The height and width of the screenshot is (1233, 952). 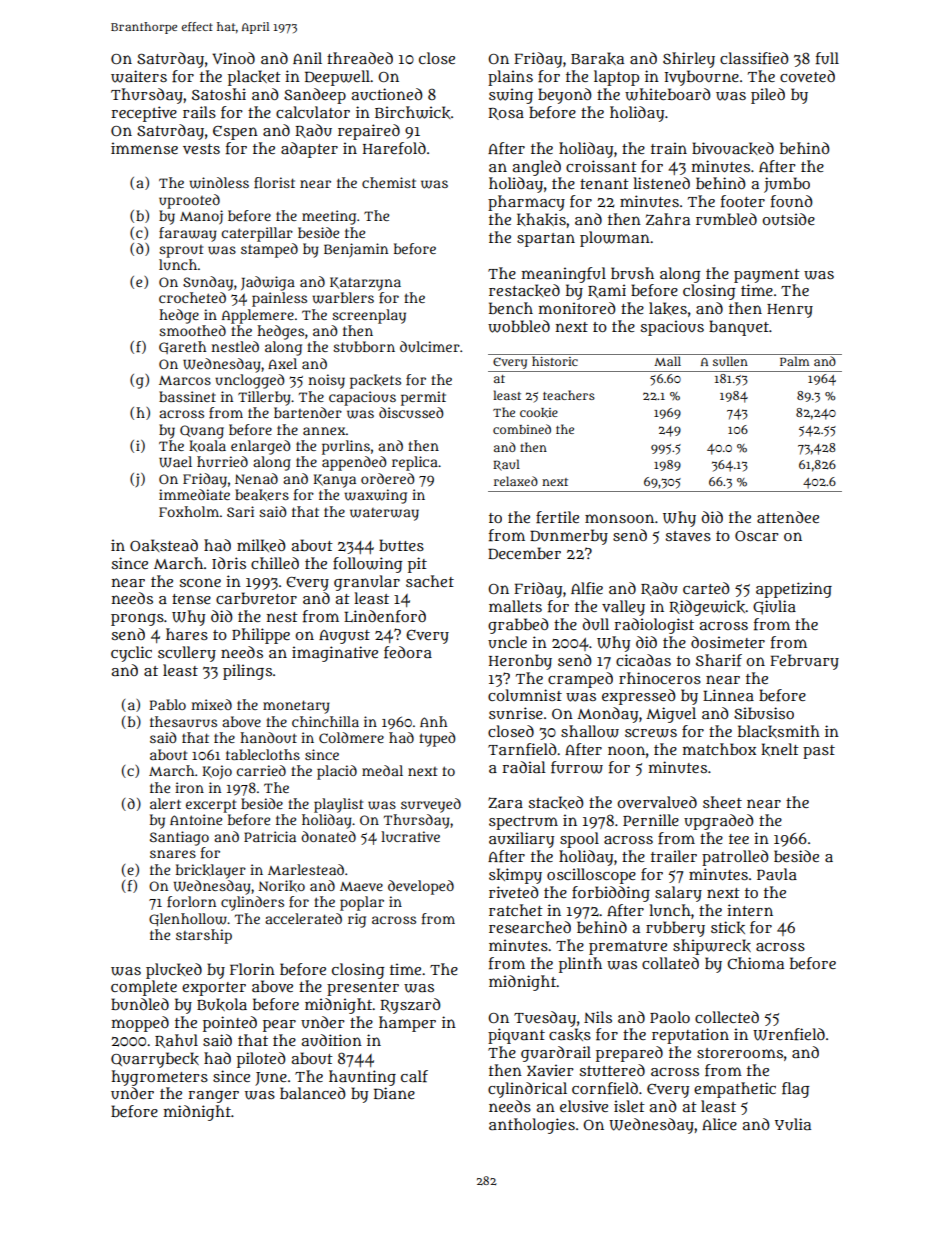 I want to click on whiteboard, so click(x=668, y=94).
